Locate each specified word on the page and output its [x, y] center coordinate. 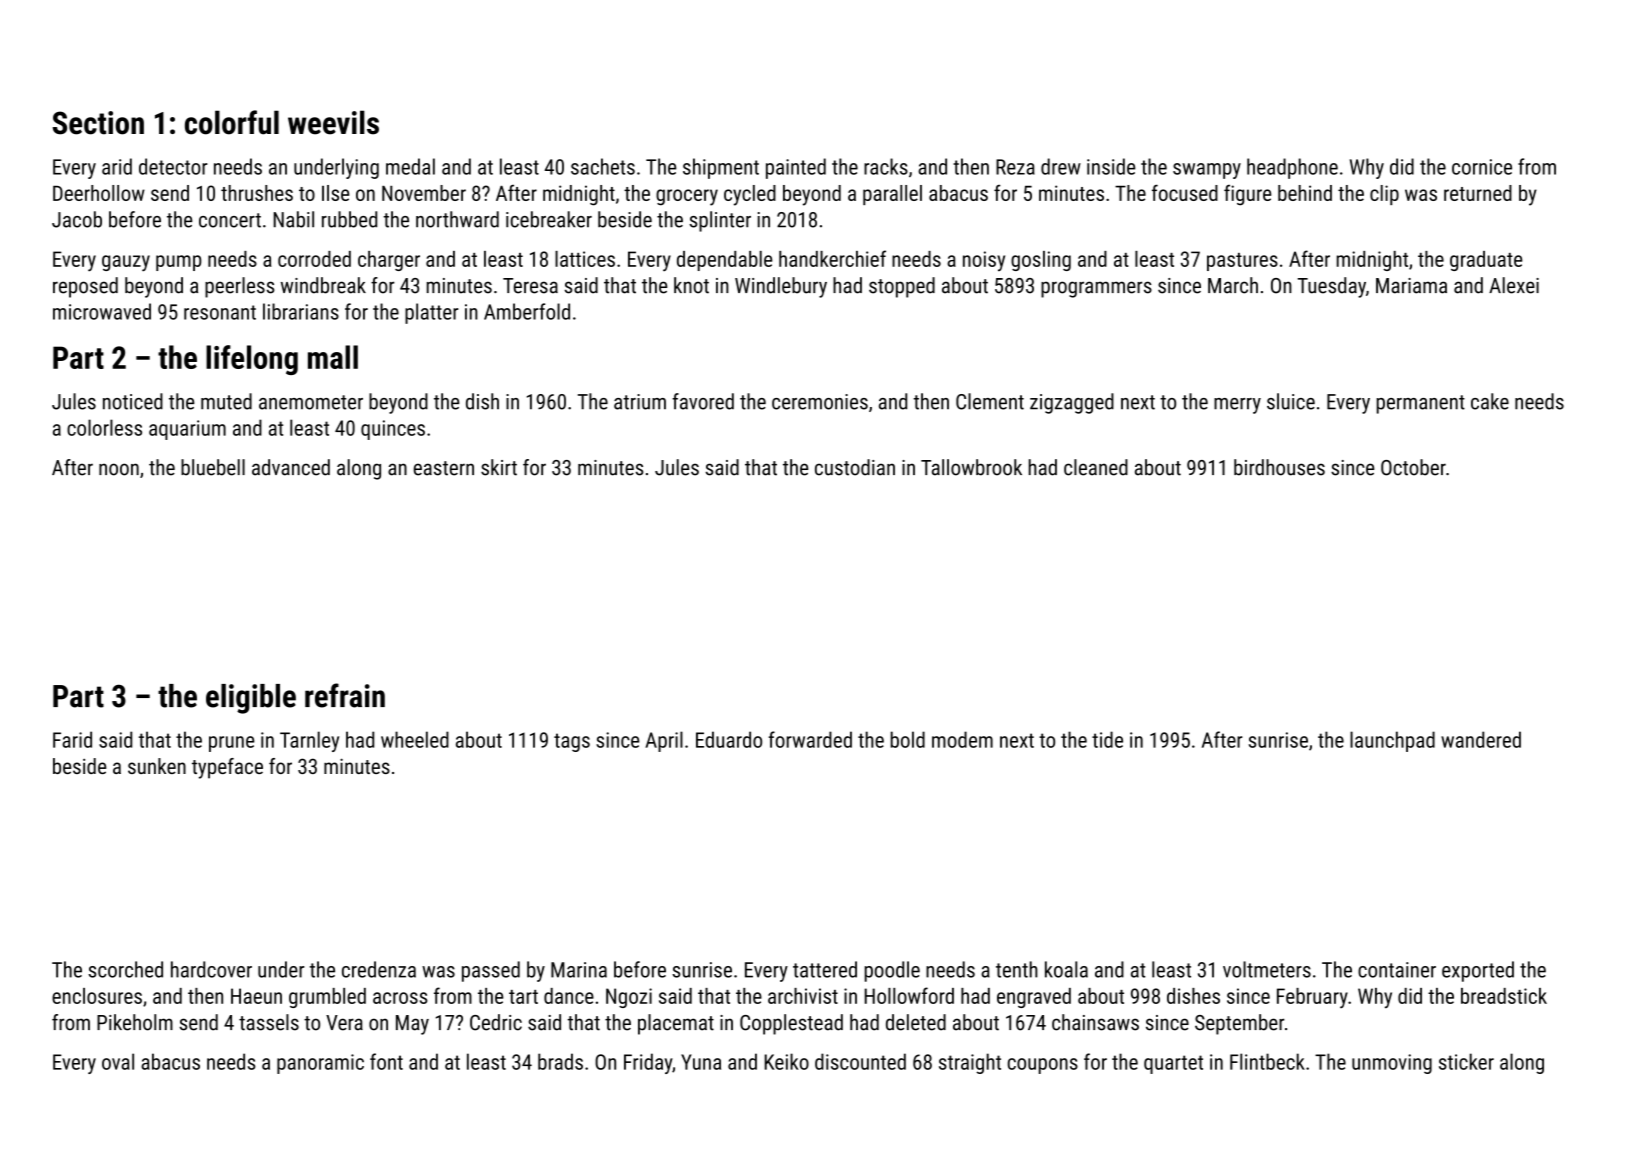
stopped [902, 287]
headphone [1292, 168]
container [1397, 970]
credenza [379, 969]
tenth [1017, 969]
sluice [1291, 401]
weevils [333, 122]
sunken [157, 766]
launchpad [1392, 741]
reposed [85, 287]
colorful [232, 122]
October [1413, 467]
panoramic [320, 1064]
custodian [855, 467]
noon [119, 469]
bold [908, 739]
